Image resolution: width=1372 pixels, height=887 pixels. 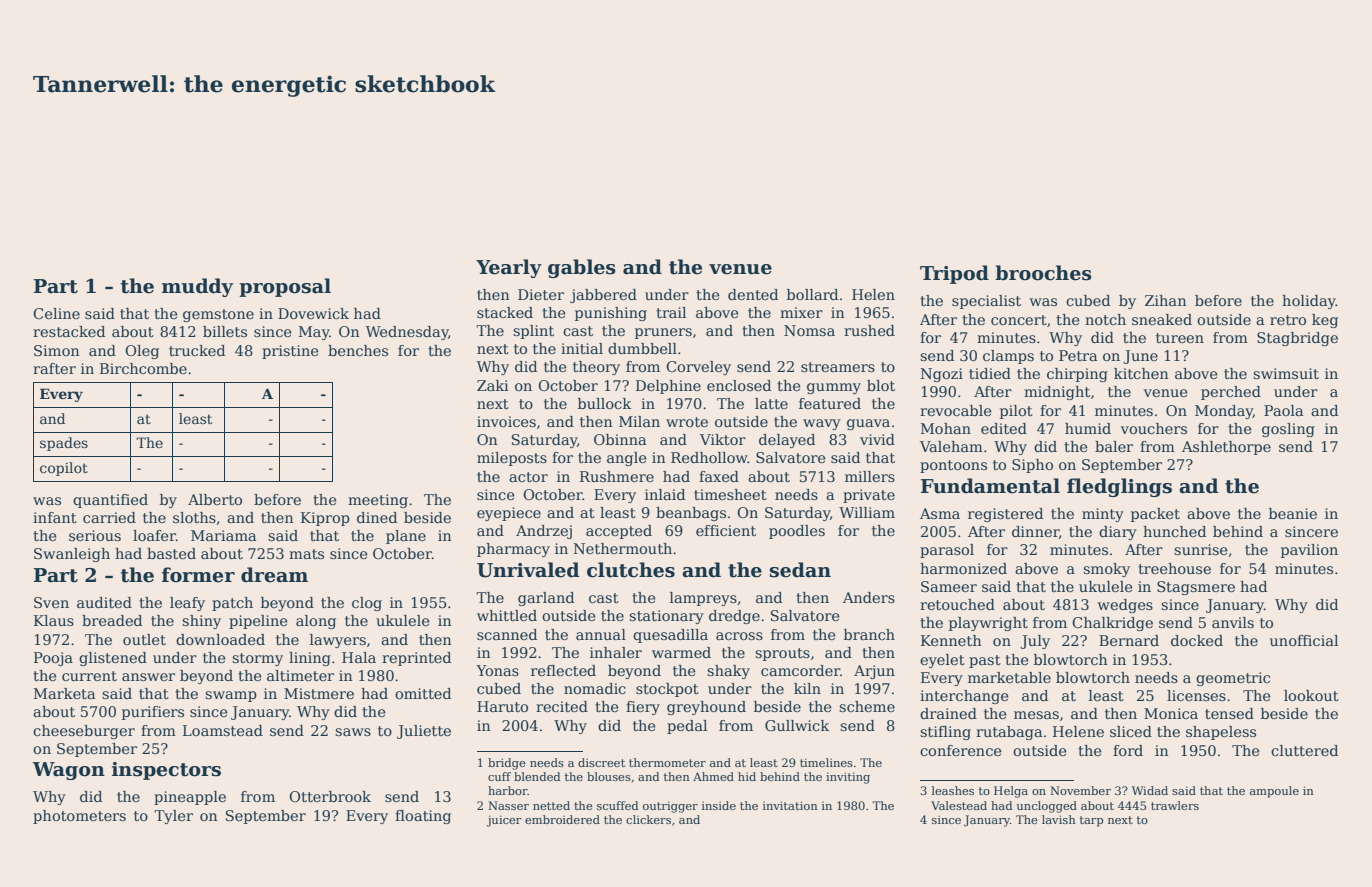 What do you see at coordinates (84, 732) in the page?
I see `cheeseburger` at bounding box center [84, 732].
